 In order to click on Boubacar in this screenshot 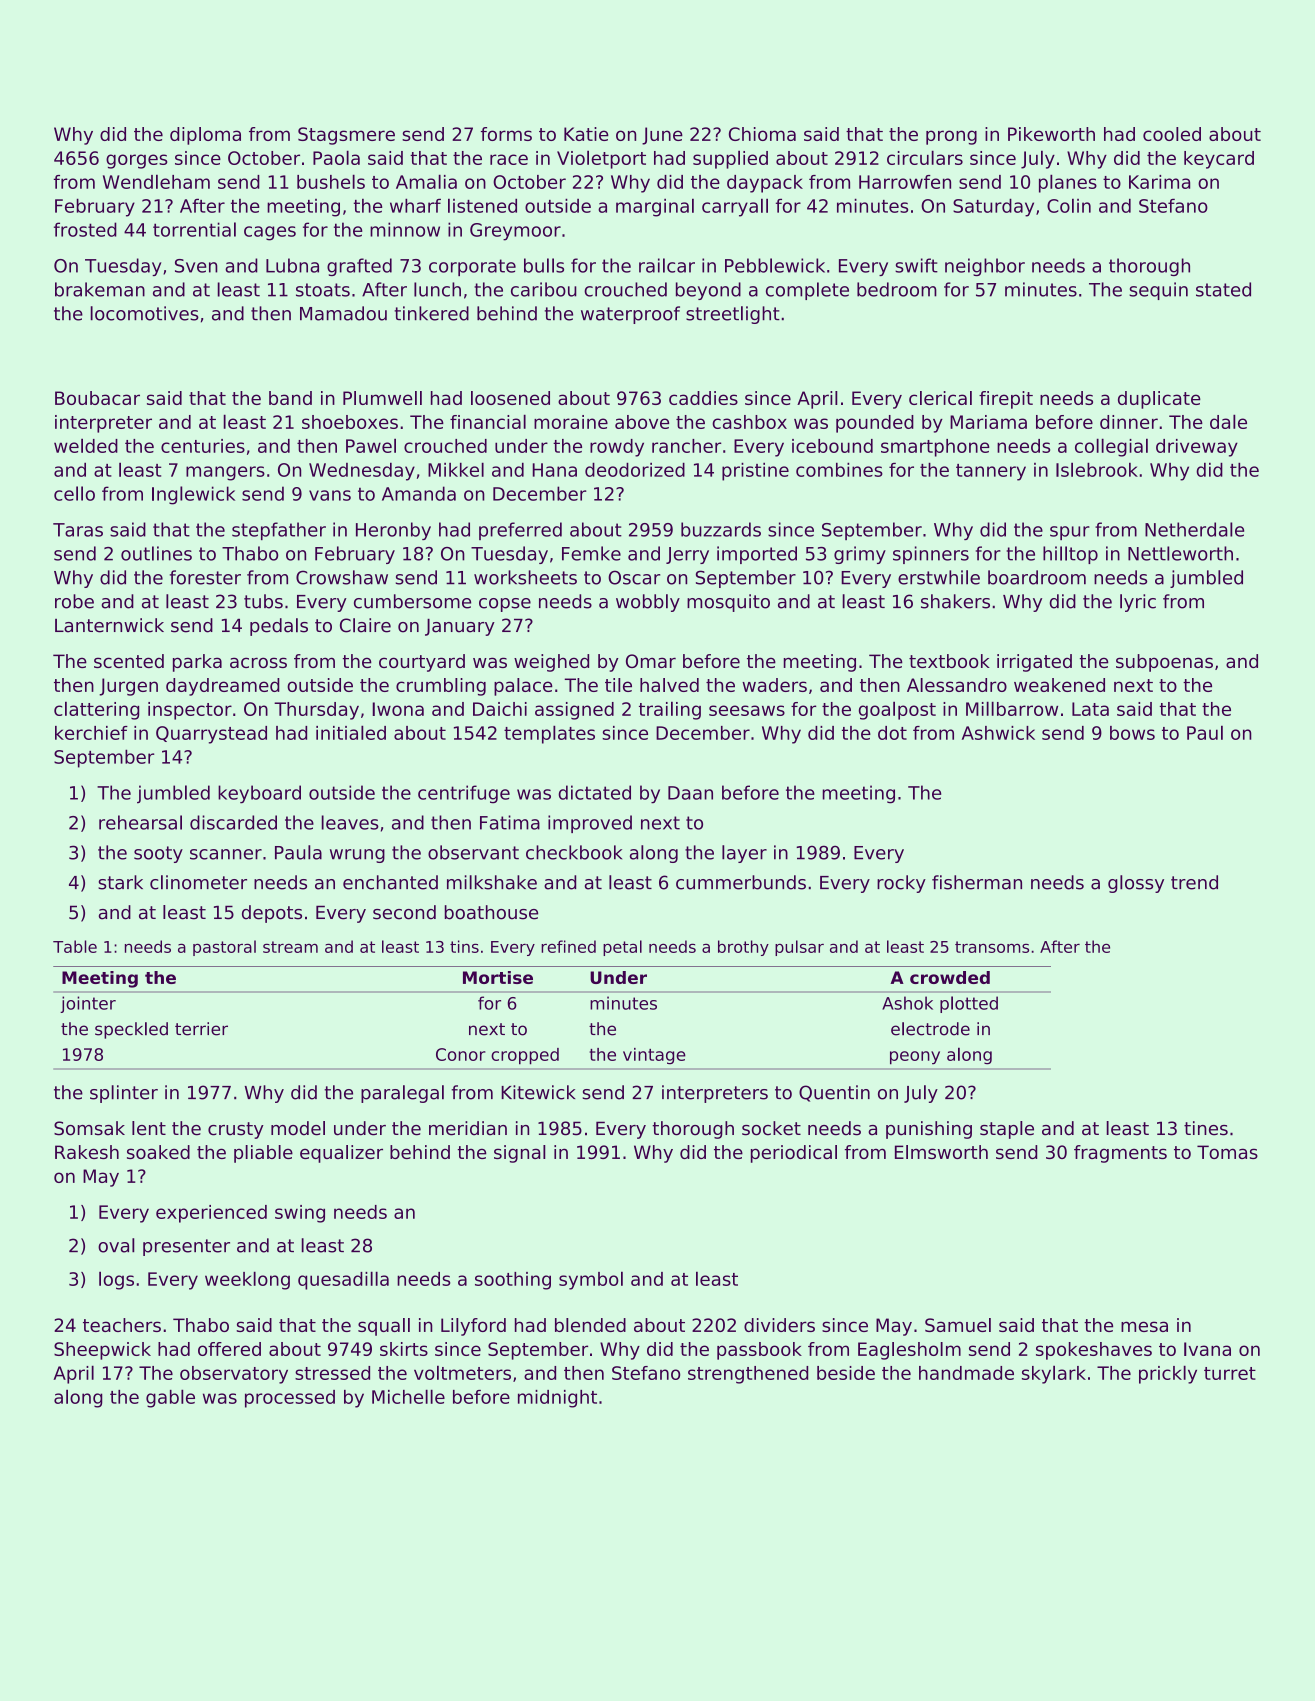, I will do `click(97, 398)`.
